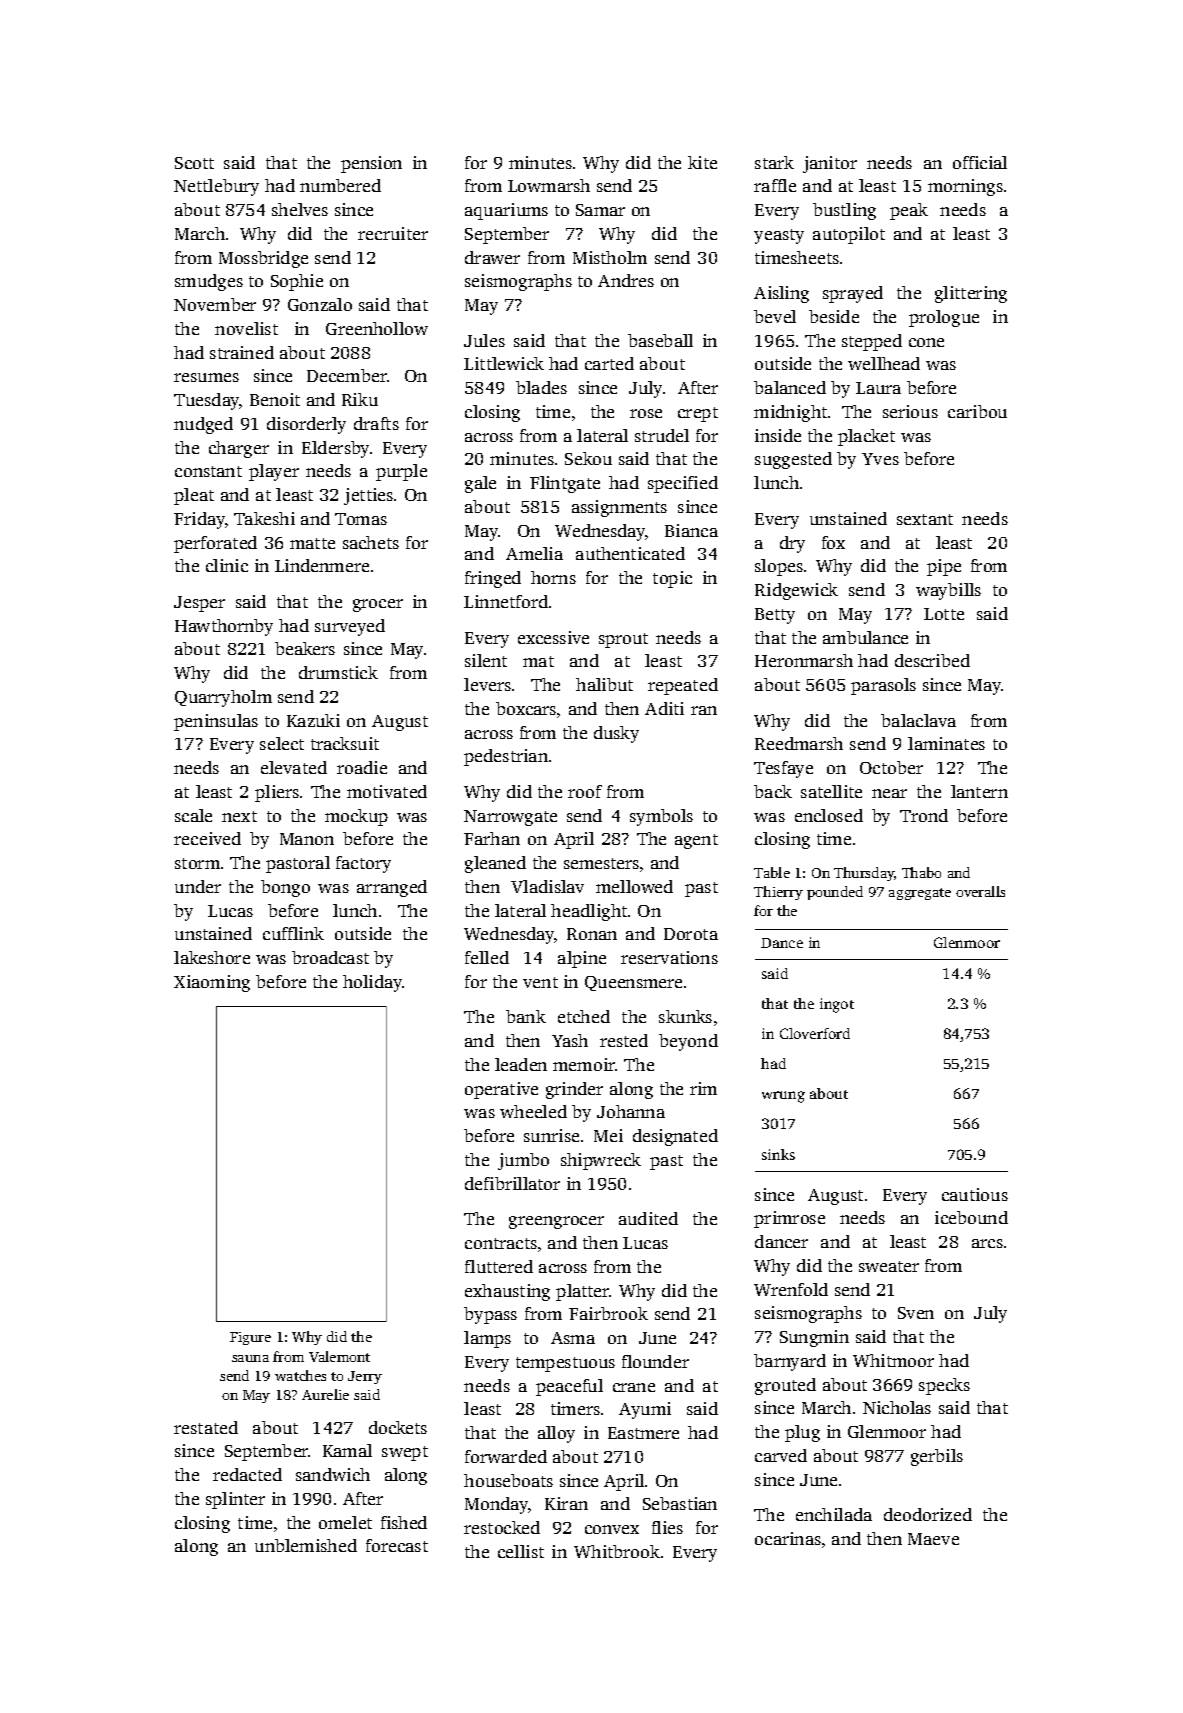  I want to click on halibut, so click(604, 684).
